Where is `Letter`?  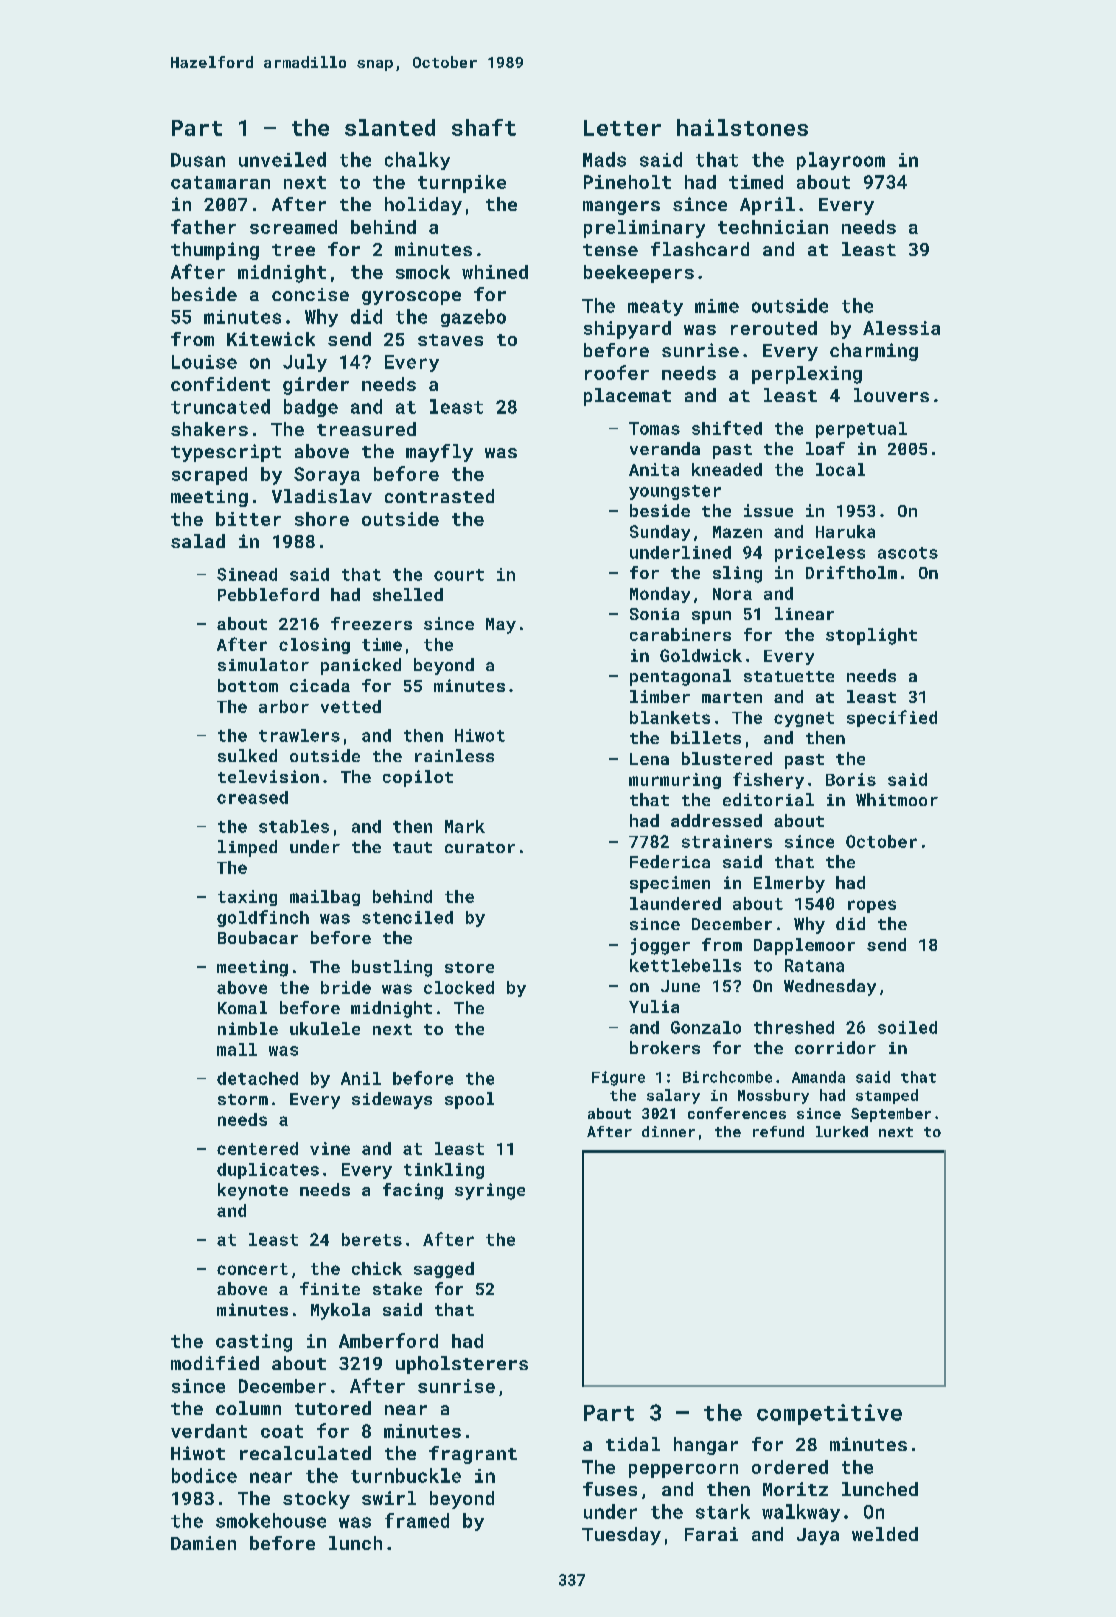 Letter is located at coordinates (622, 128).
